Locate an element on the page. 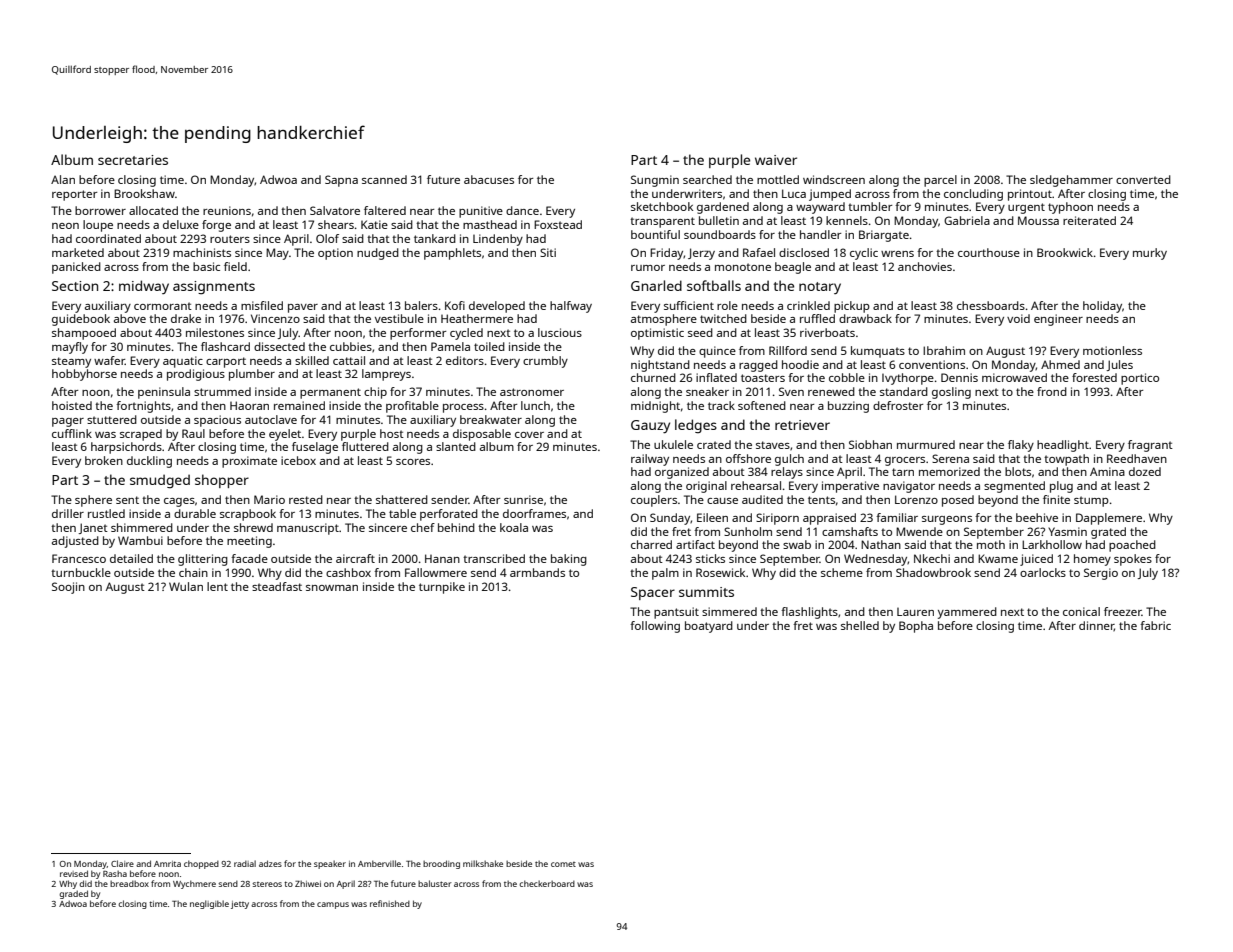 The image size is (1233, 952). comet is located at coordinates (563, 864).
